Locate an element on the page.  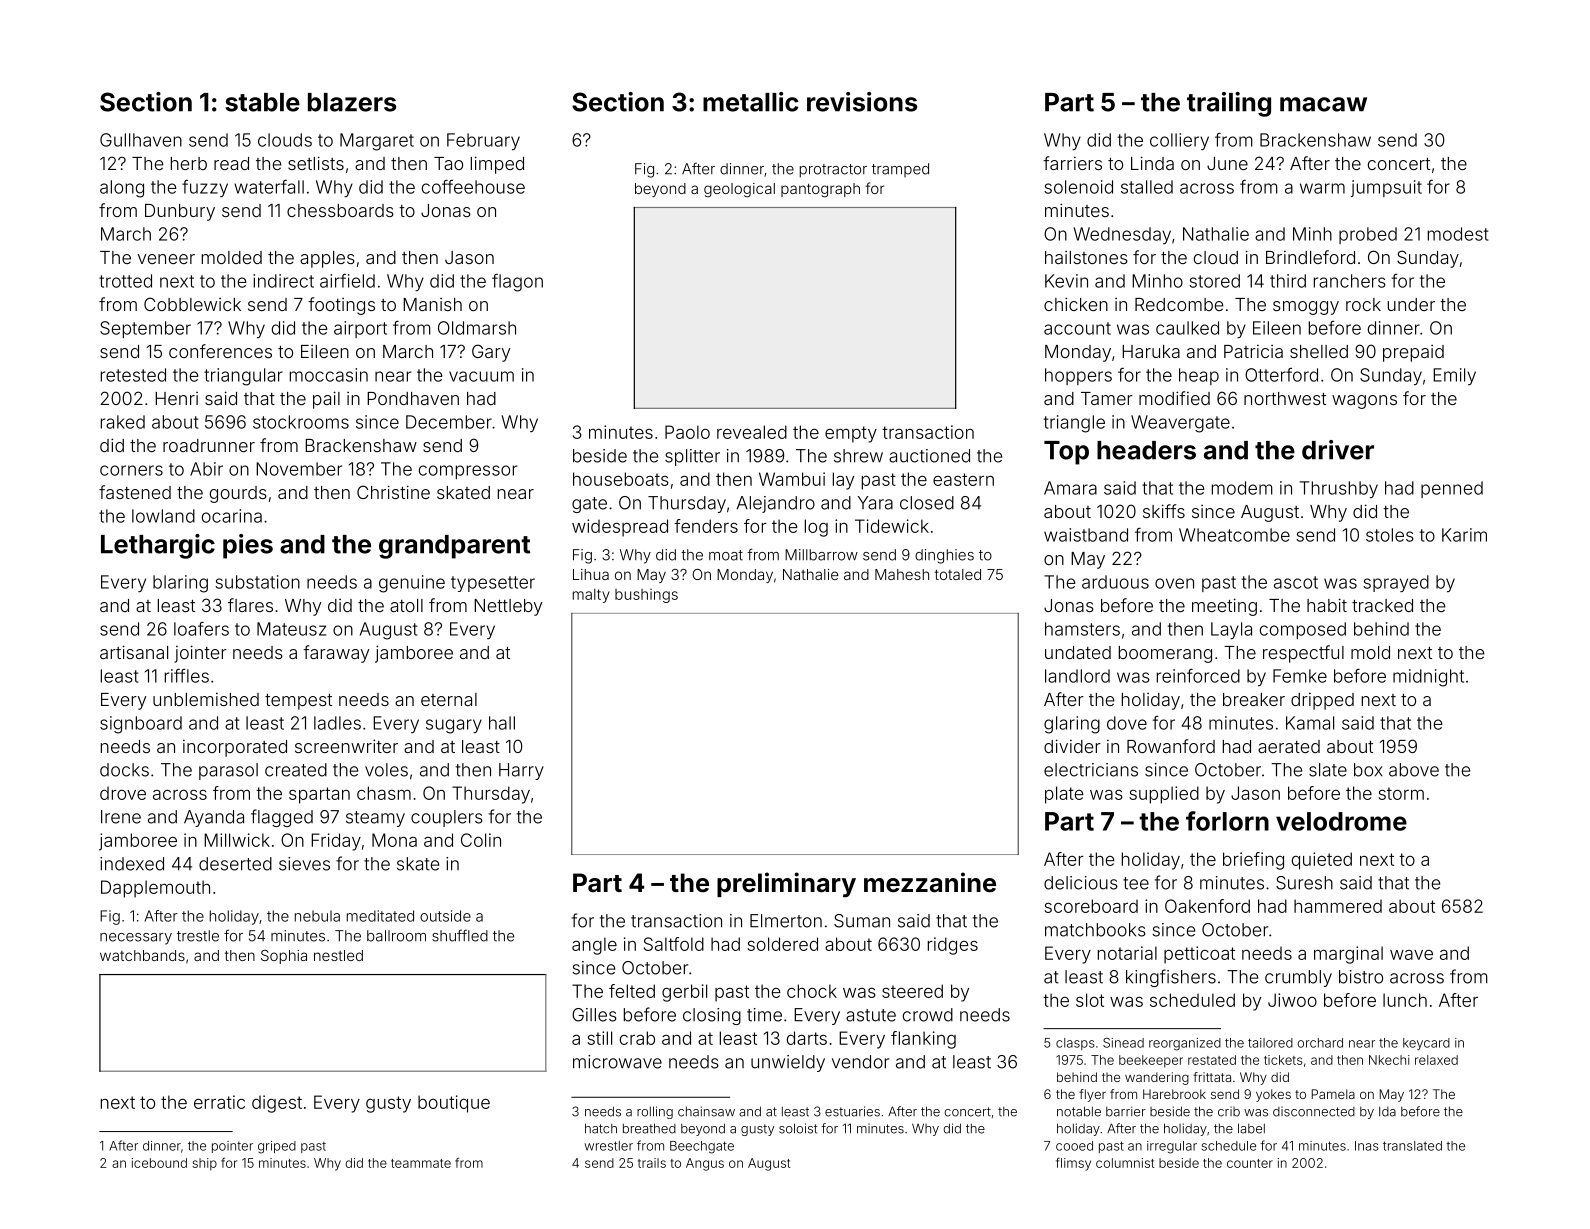
revisions is located at coordinates (862, 102).
